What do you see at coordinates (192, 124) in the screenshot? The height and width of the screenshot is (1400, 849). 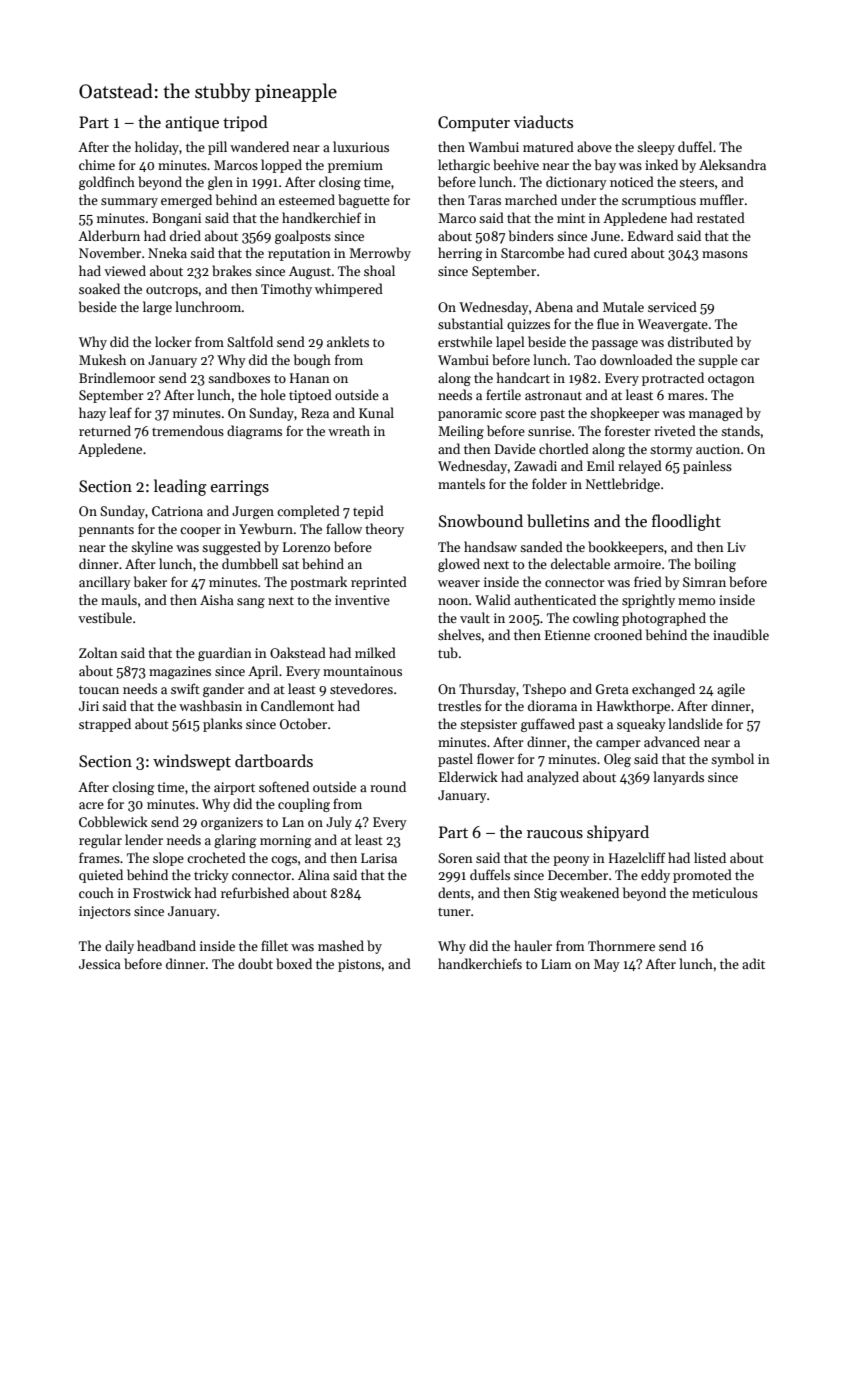 I see `antique` at bounding box center [192, 124].
